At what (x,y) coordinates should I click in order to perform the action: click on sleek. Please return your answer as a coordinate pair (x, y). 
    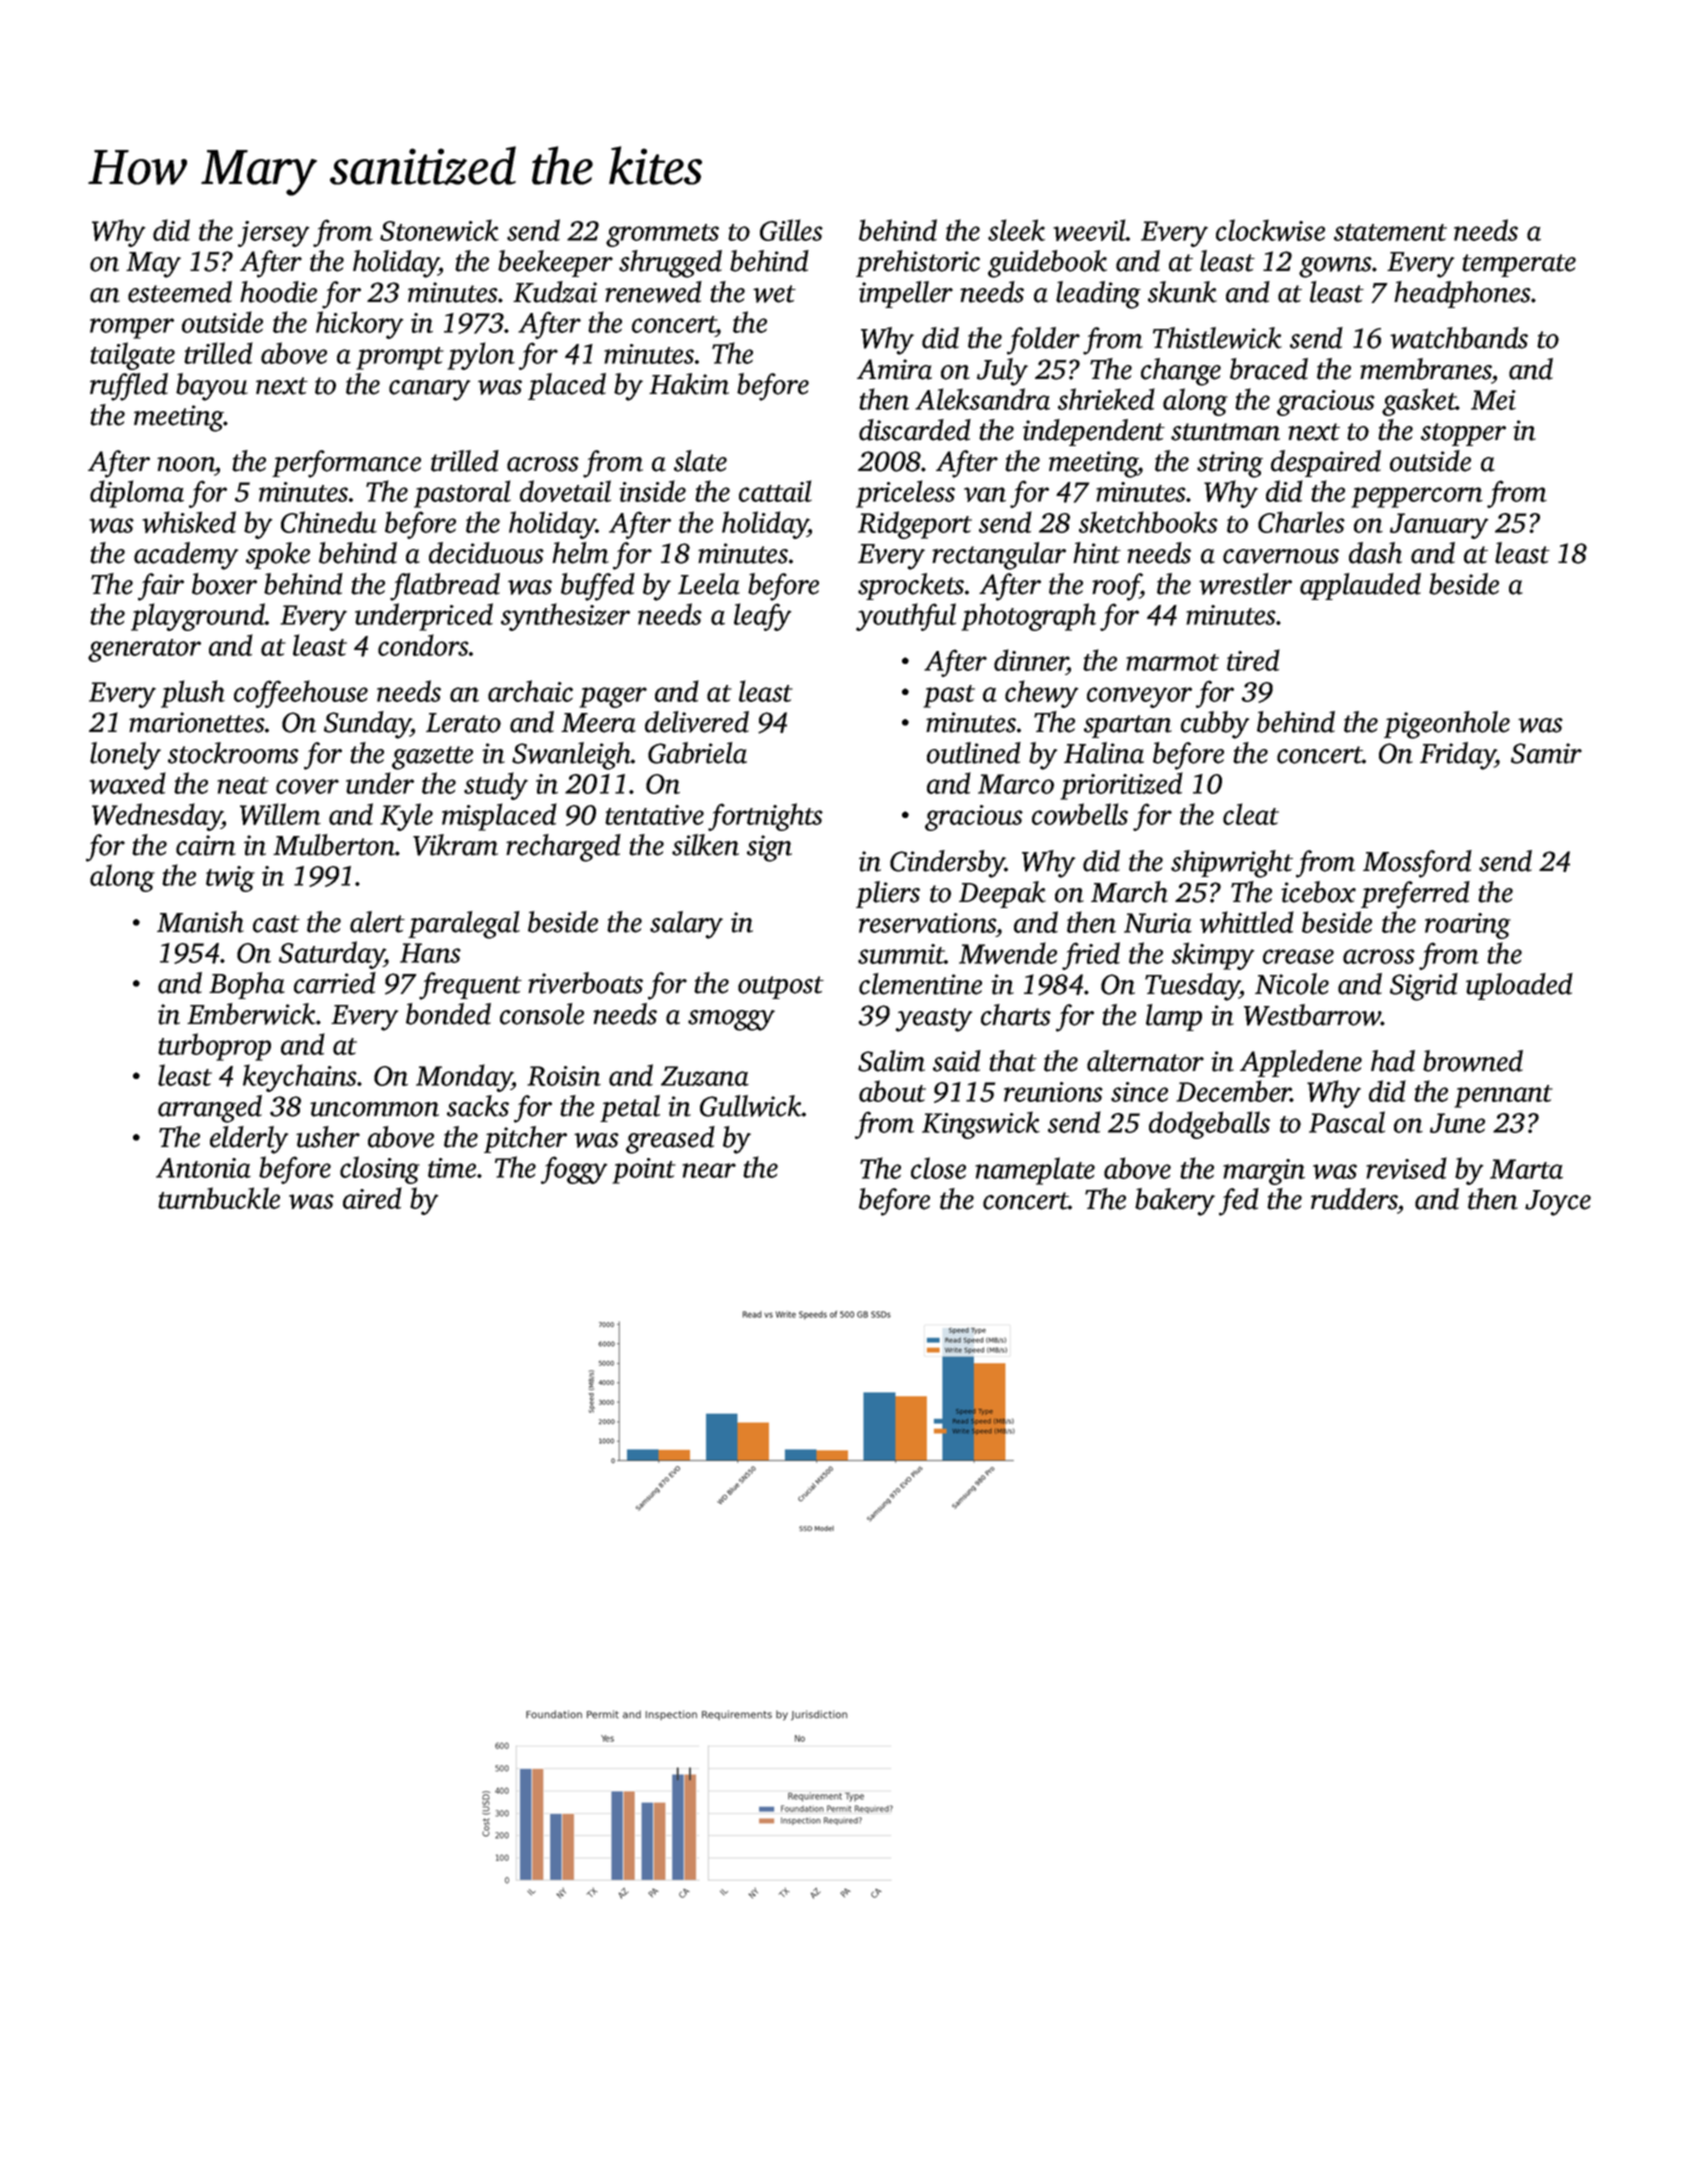
    Looking at the image, I should click on (1016, 230).
